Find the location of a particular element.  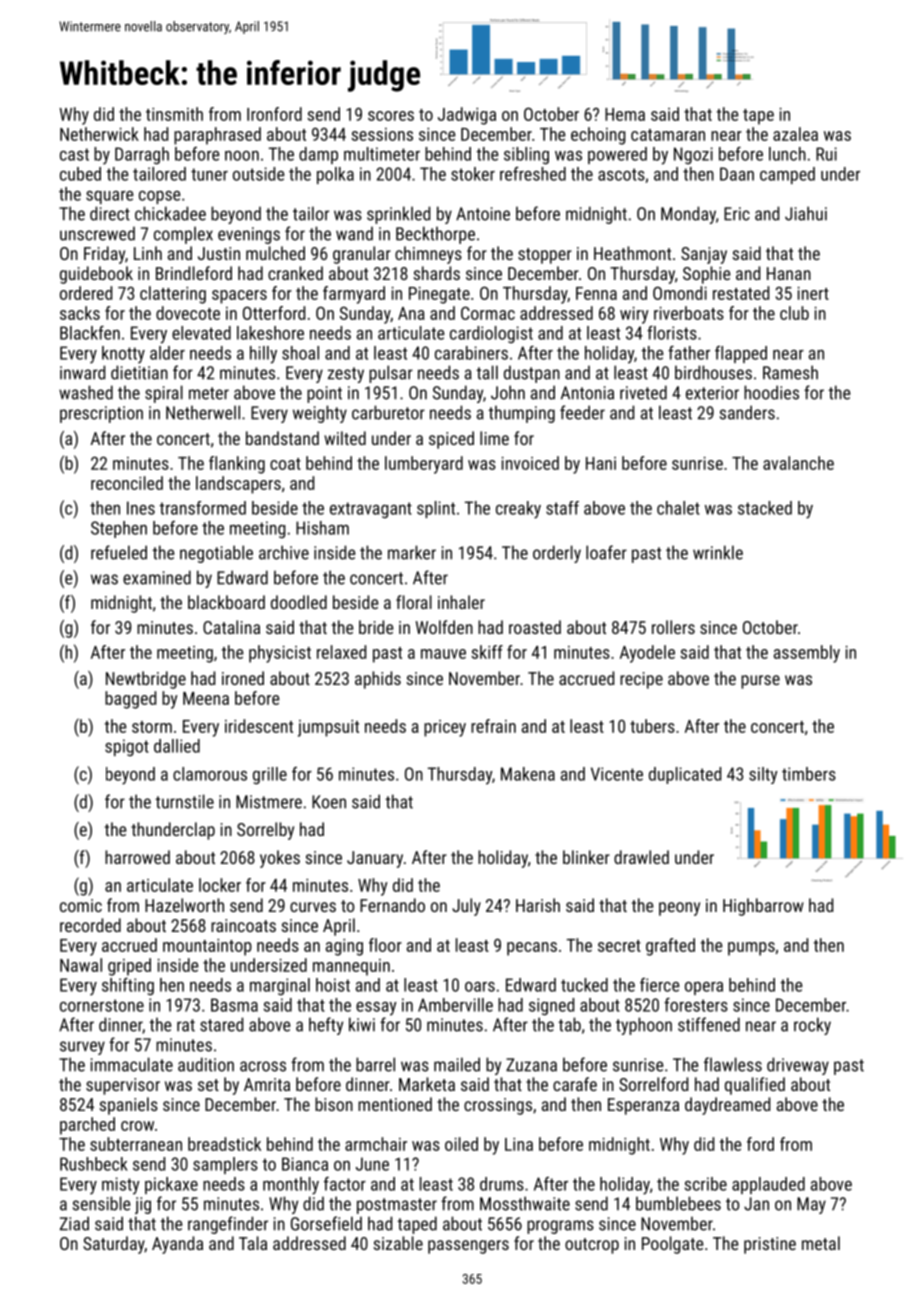

Sorrelby is located at coordinates (265, 831).
